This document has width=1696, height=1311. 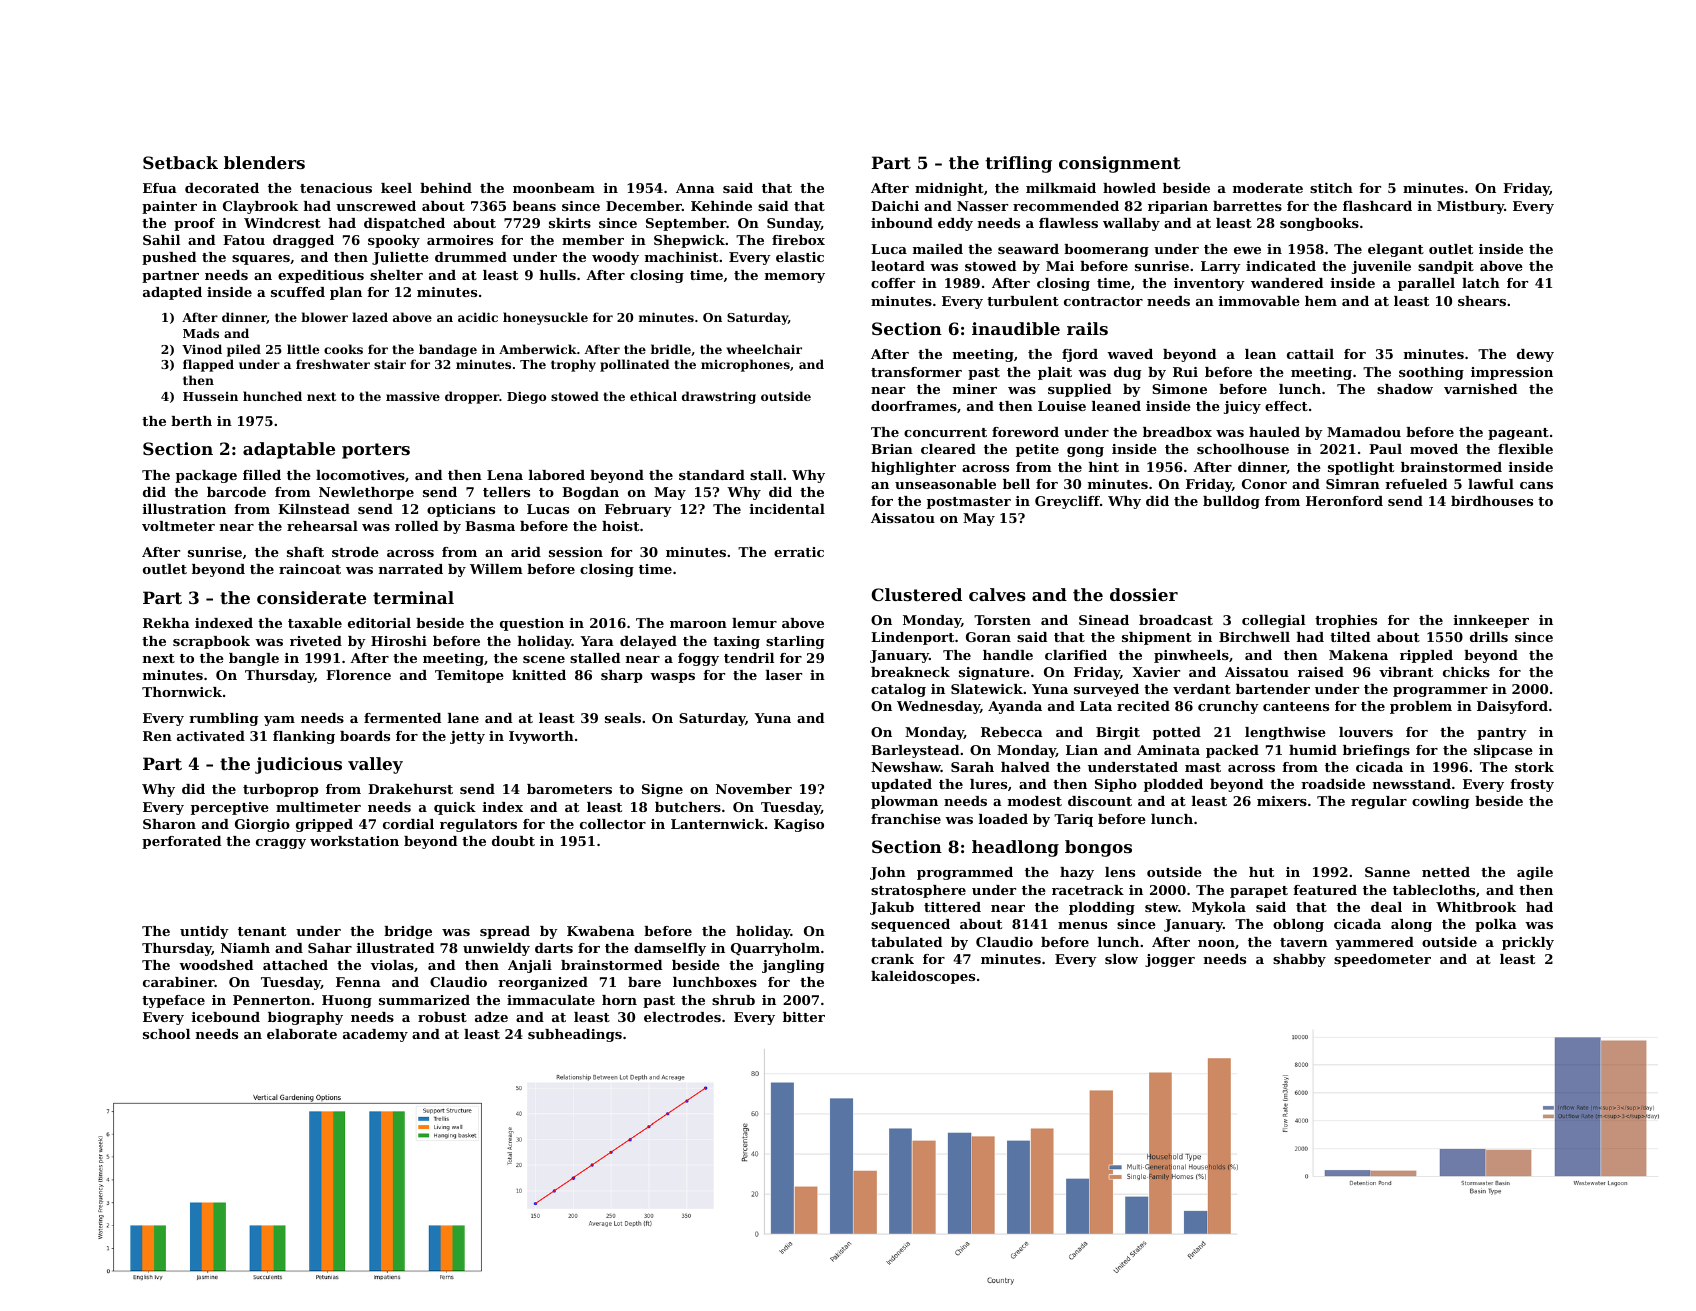 I want to click on birdhouses, so click(x=1492, y=501).
